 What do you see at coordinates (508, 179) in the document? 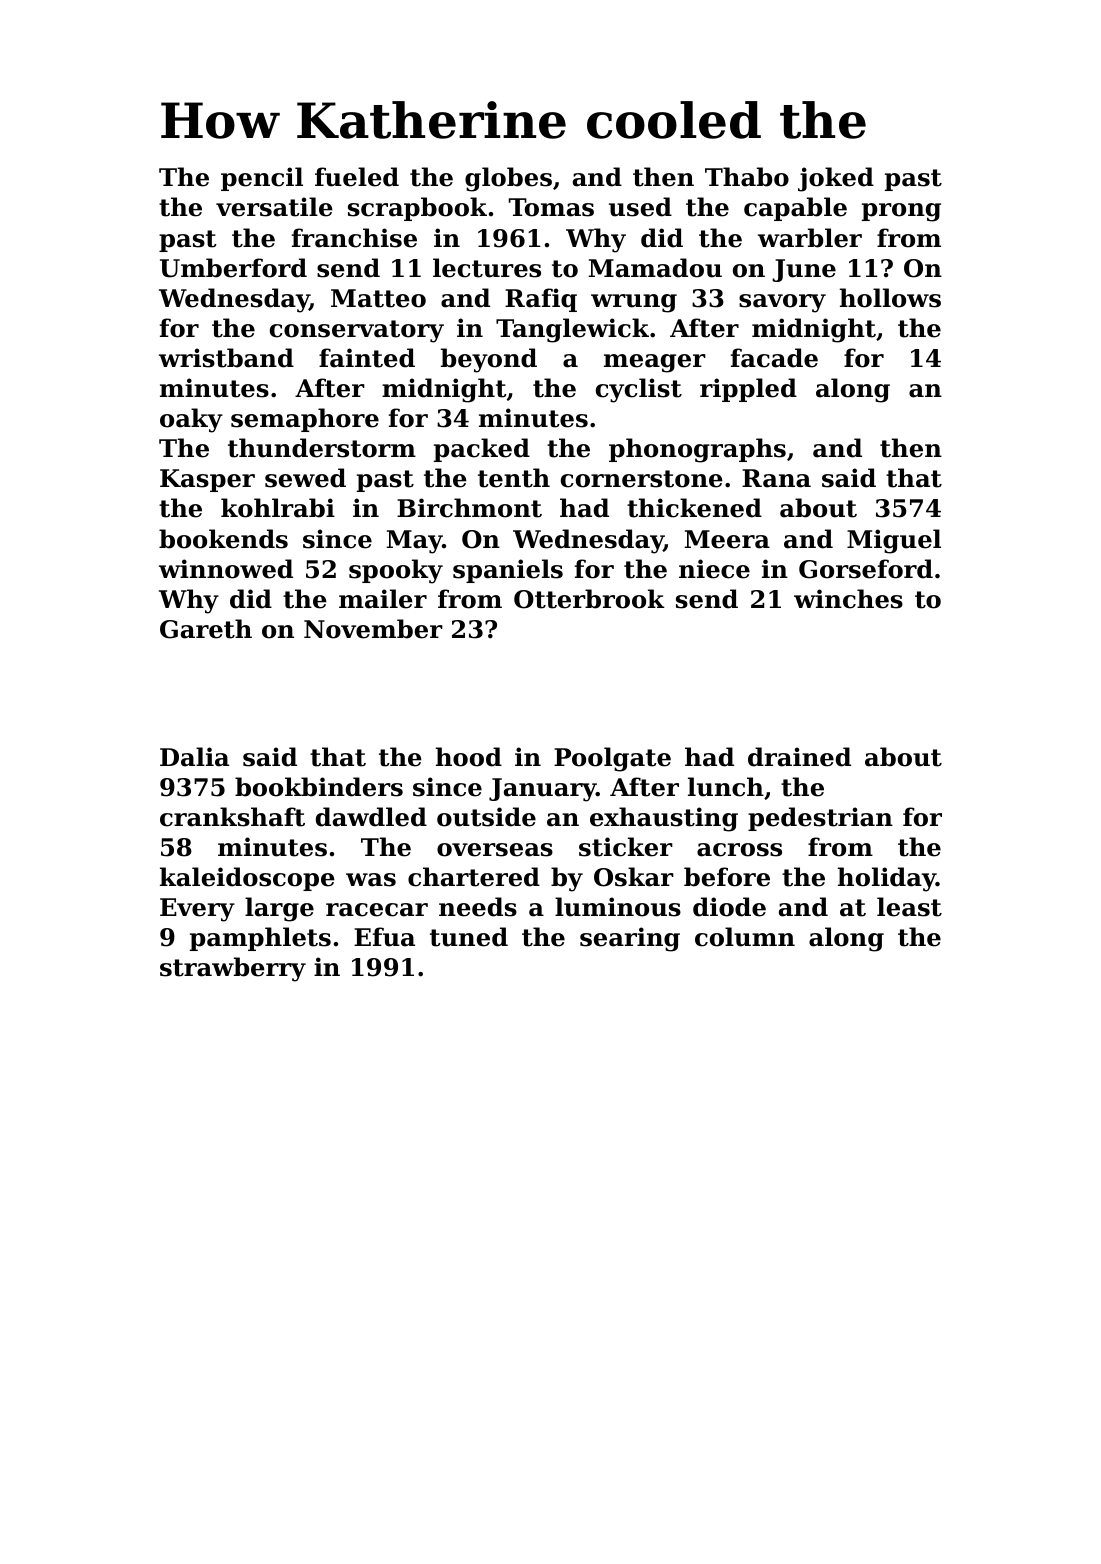
I see `globes` at bounding box center [508, 179].
